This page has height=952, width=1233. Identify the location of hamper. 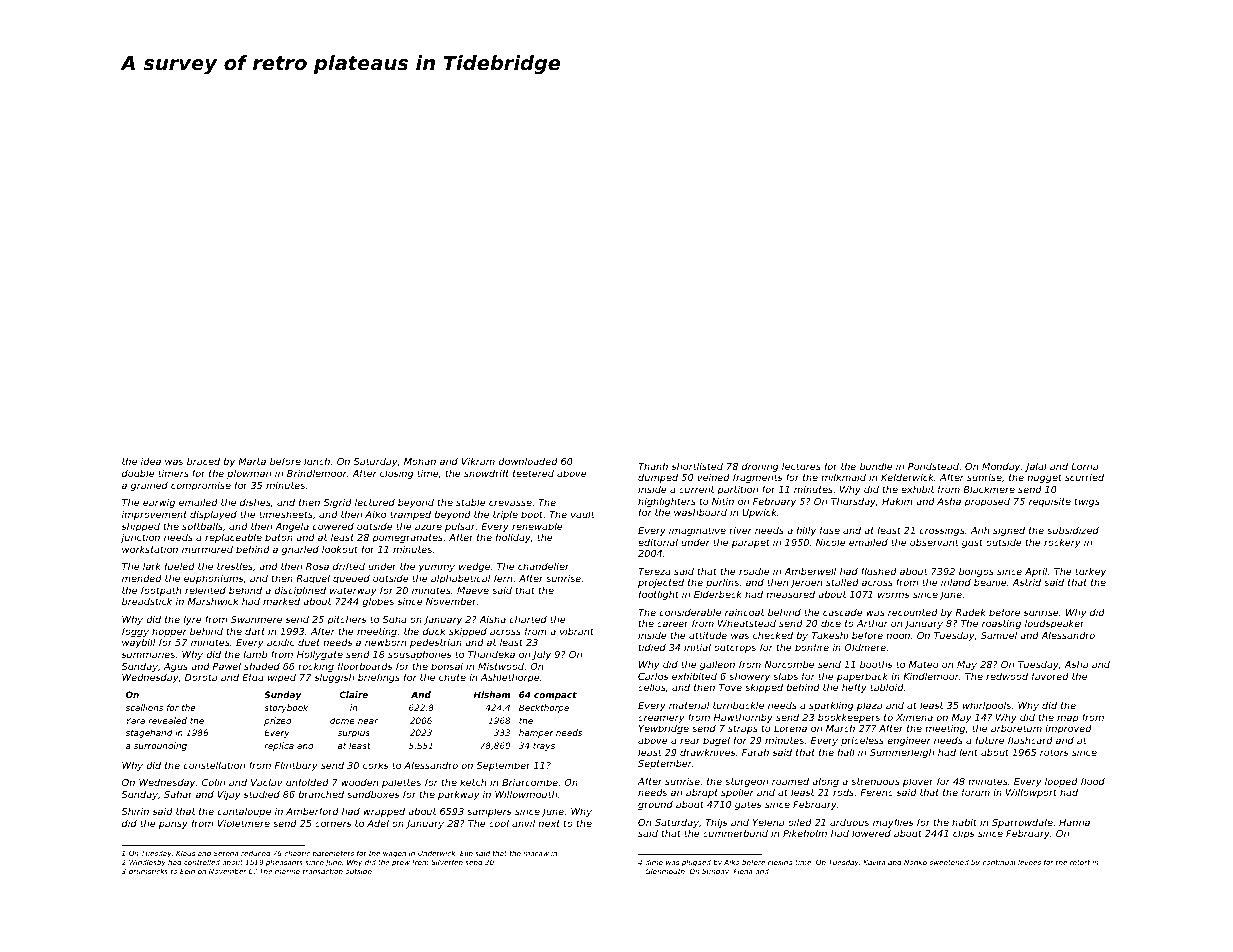
(536, 733).
